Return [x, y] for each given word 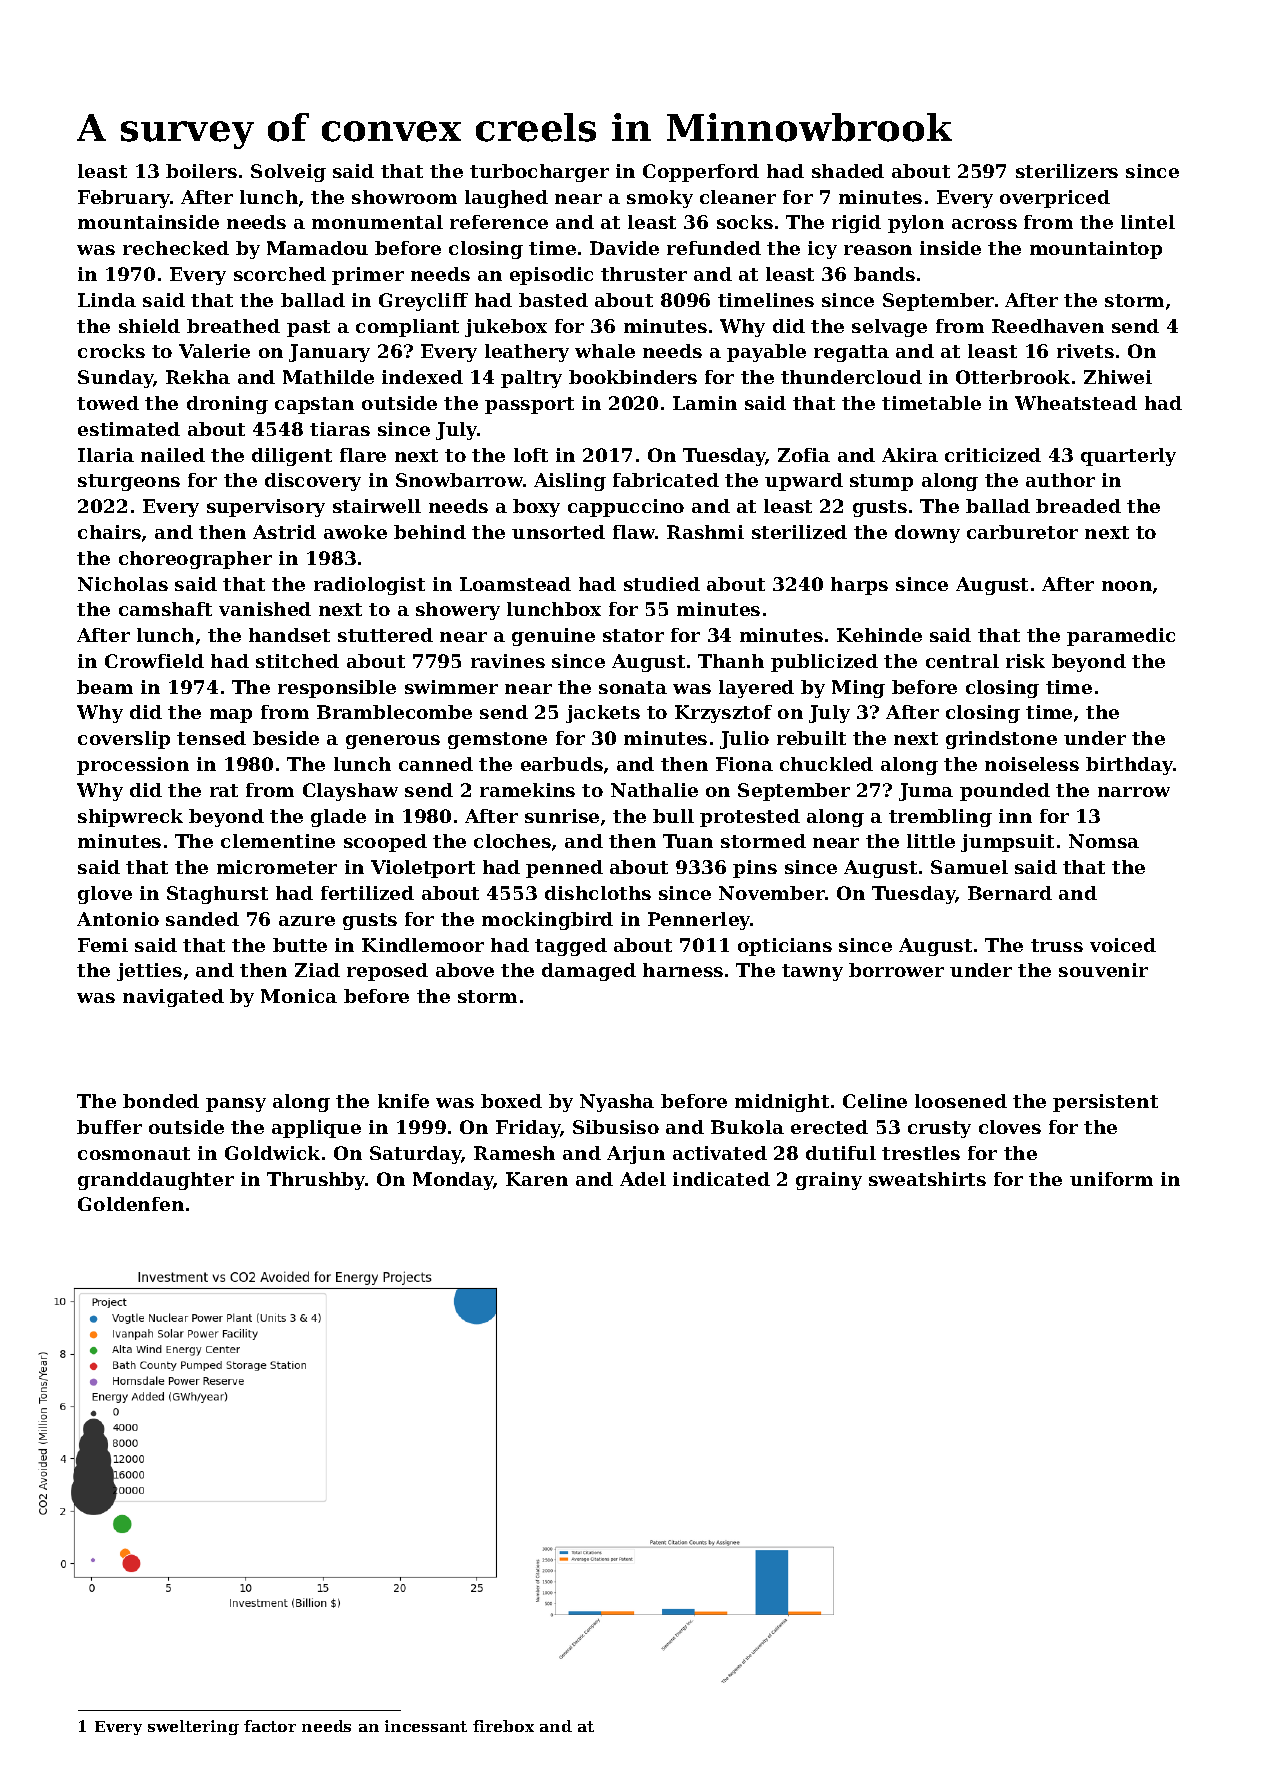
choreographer [195, 560]
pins [755, 869]
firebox [503, 1726]
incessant [426, 1726]
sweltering [193, 1727]
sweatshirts [927, 1179]
